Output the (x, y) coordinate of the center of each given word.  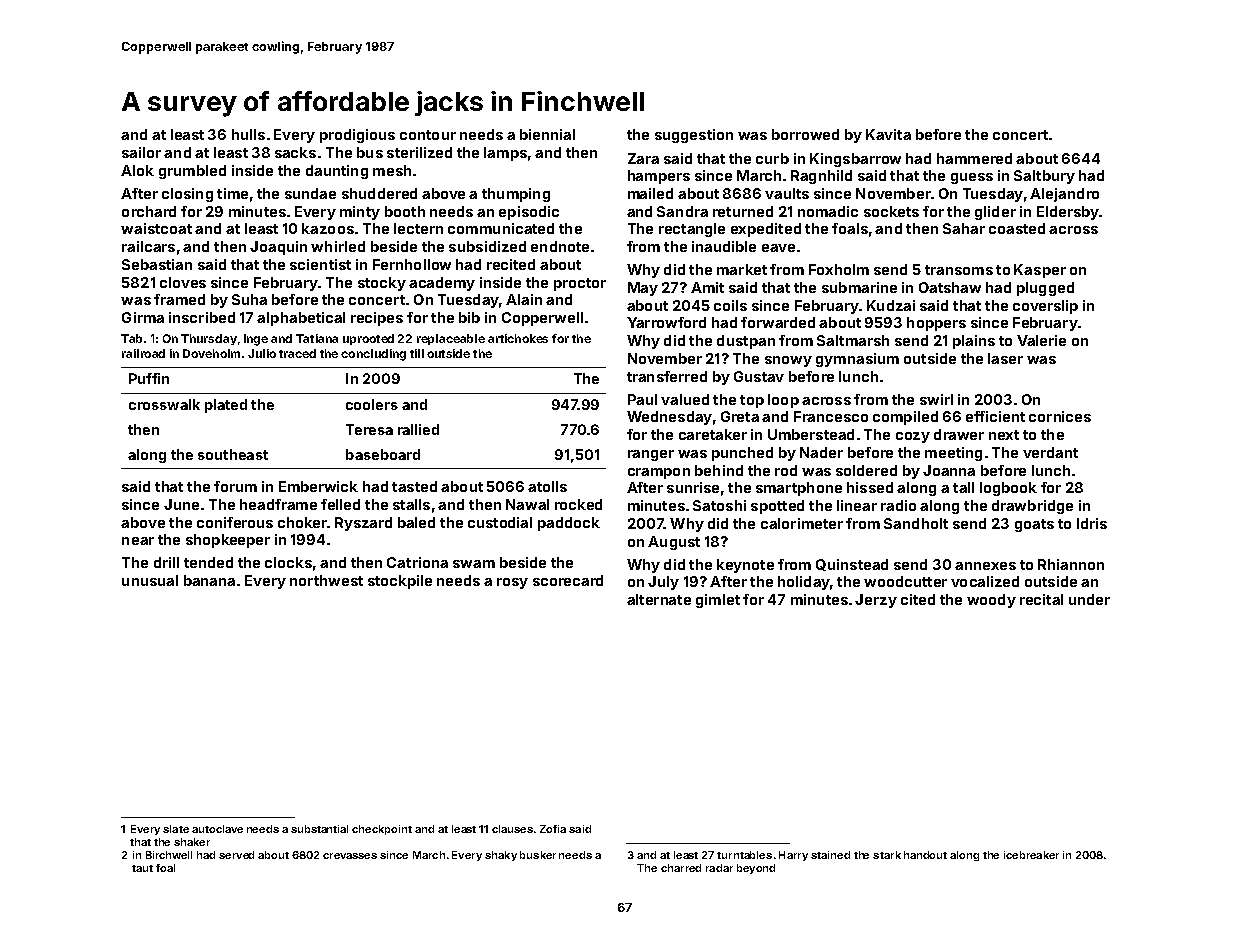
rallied (418, 429)
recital (1041, 599)
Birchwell (169, 855)
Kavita (888, 134)
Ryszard (363, 524)
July (663, 583)
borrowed (805, 134)
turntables (744, 855)
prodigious (357, 136)
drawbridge (1032, 507)
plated (226, 406)
